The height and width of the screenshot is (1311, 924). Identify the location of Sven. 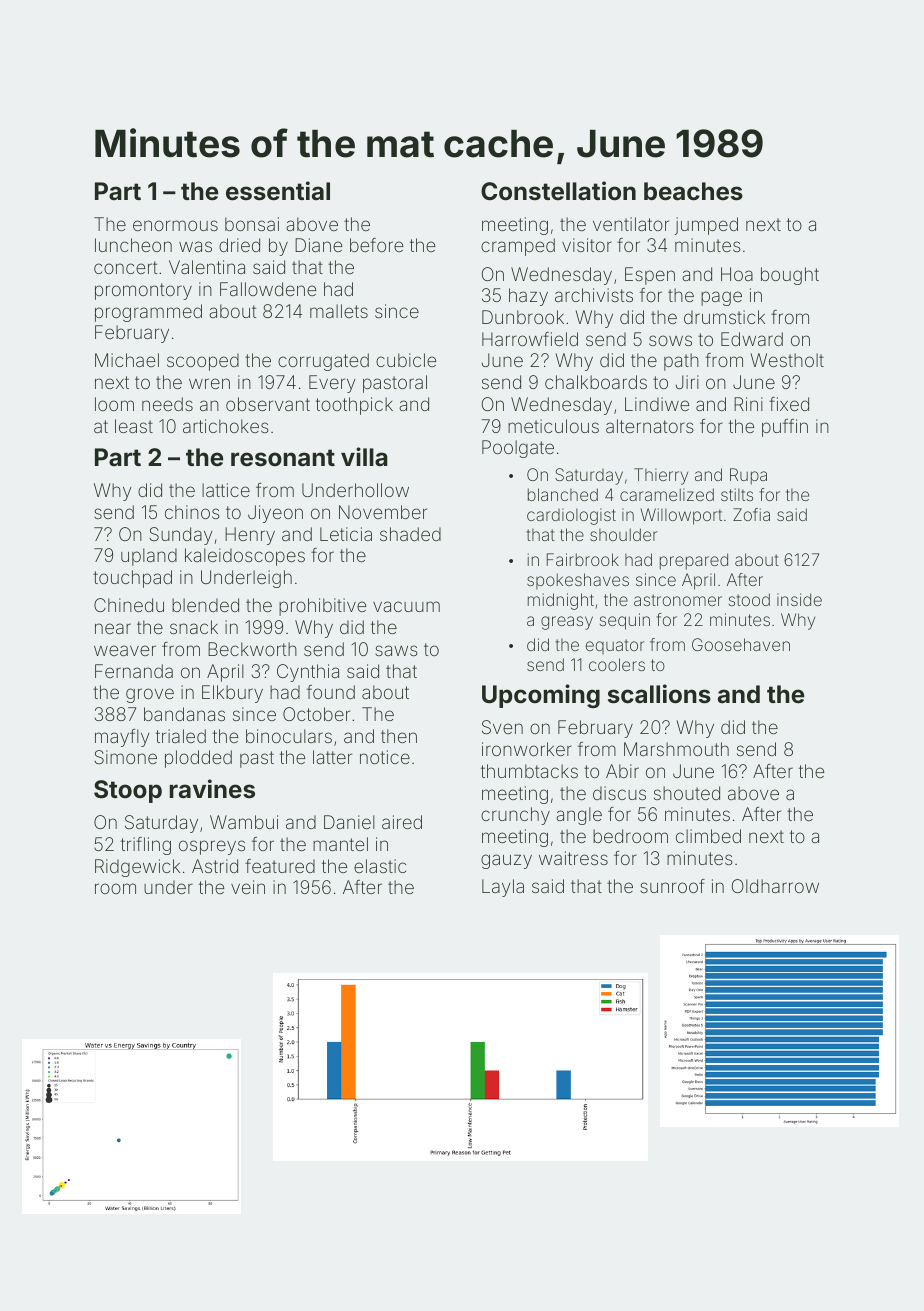
(502, 727).
